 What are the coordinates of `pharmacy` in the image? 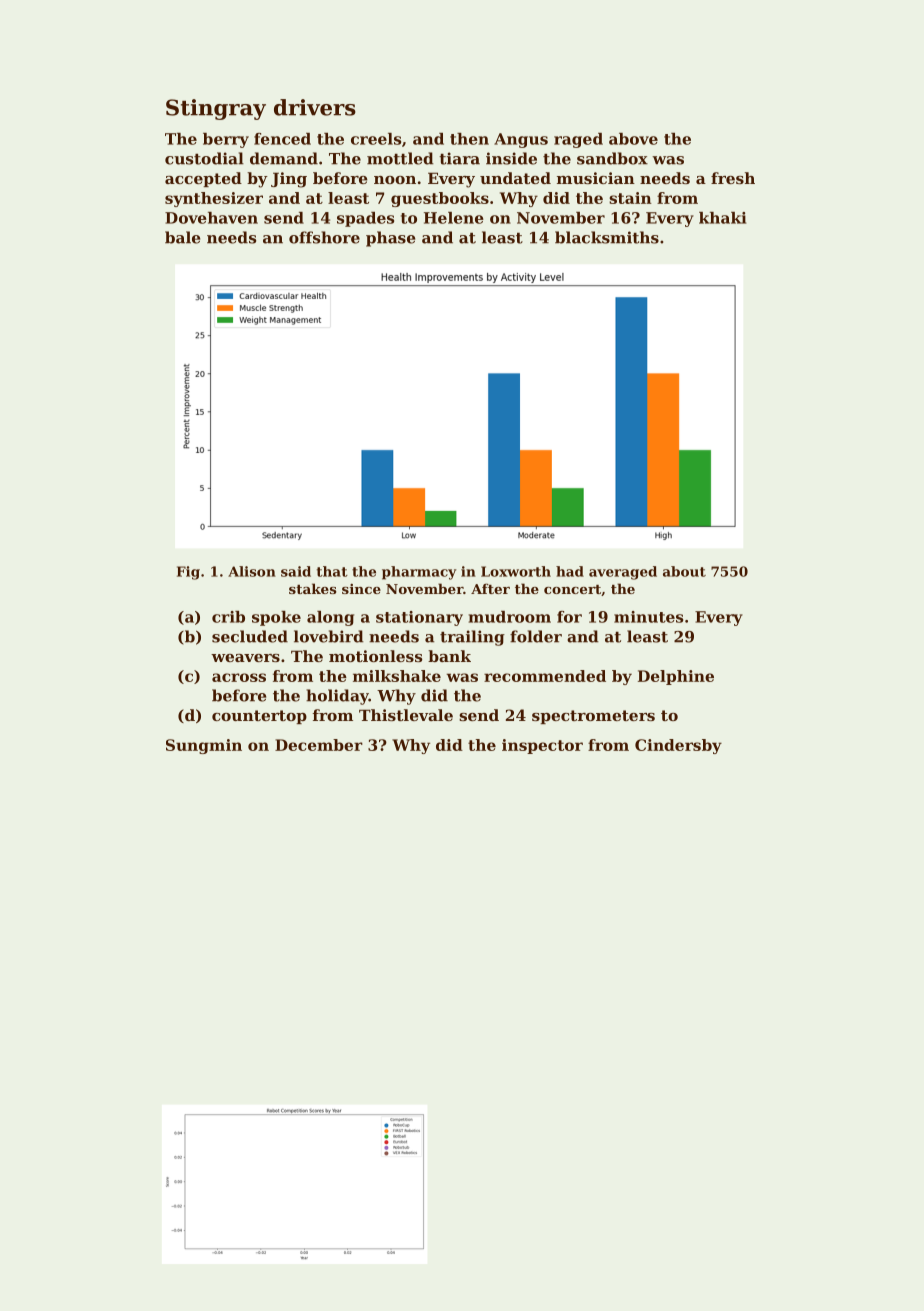 It's located at (419, 573).
